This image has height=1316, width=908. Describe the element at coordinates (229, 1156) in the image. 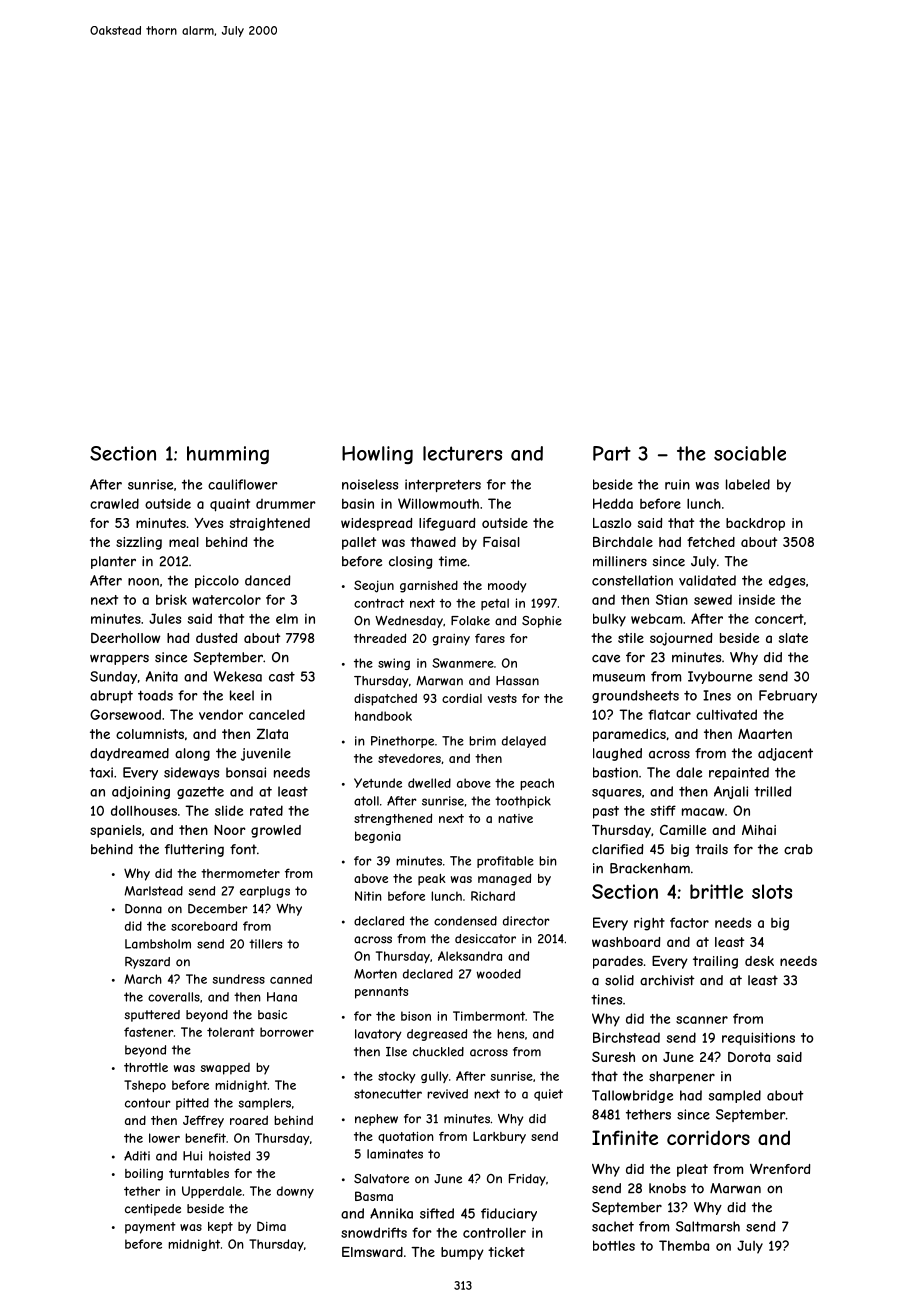

I see `hoisted` at that location.
